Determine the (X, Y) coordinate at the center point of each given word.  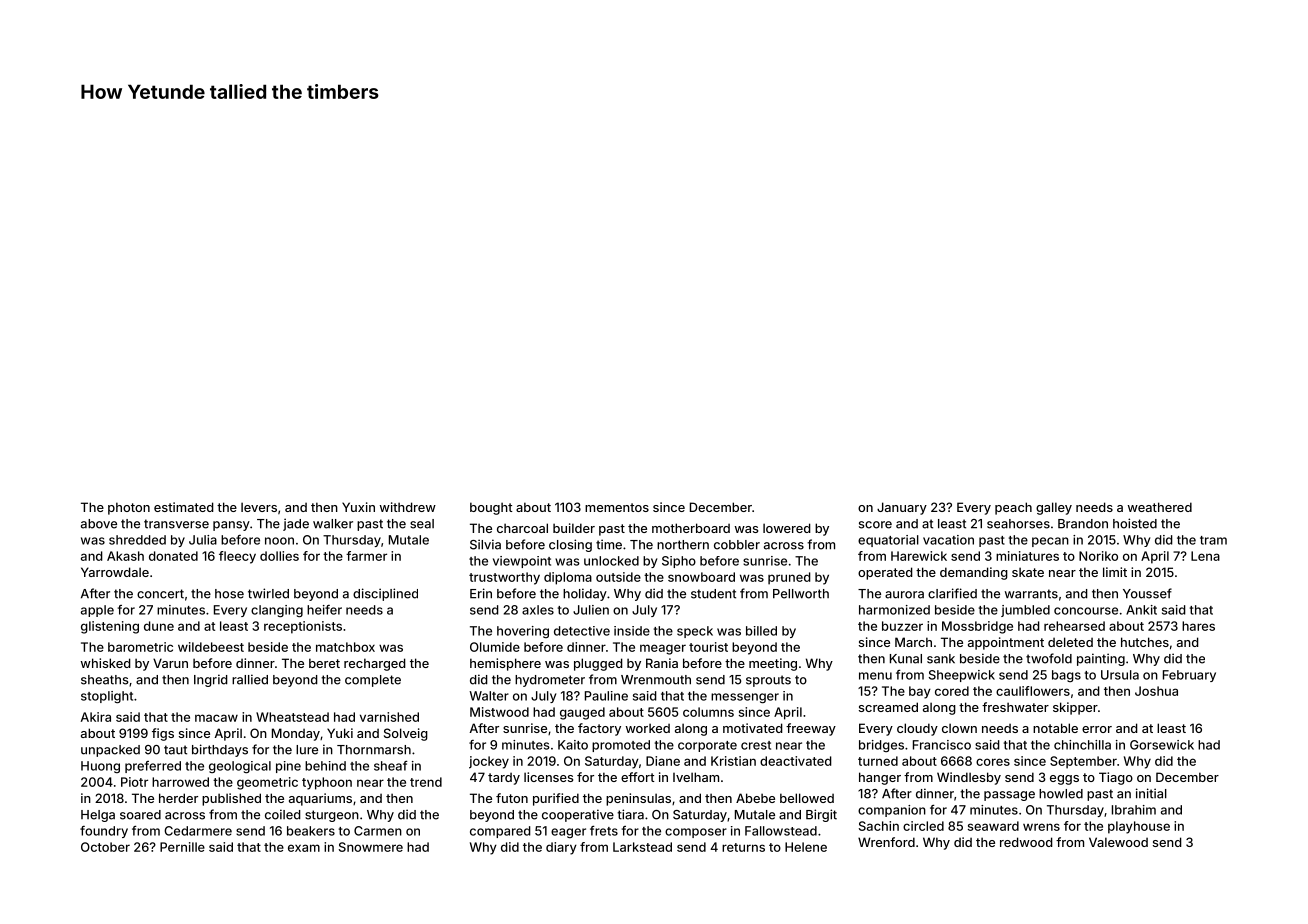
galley (1054, 508)
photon (129, 508)
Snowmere (371, 847)
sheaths (105, 680)
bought (491, 508)
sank (941, 659)
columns (708, 712)
